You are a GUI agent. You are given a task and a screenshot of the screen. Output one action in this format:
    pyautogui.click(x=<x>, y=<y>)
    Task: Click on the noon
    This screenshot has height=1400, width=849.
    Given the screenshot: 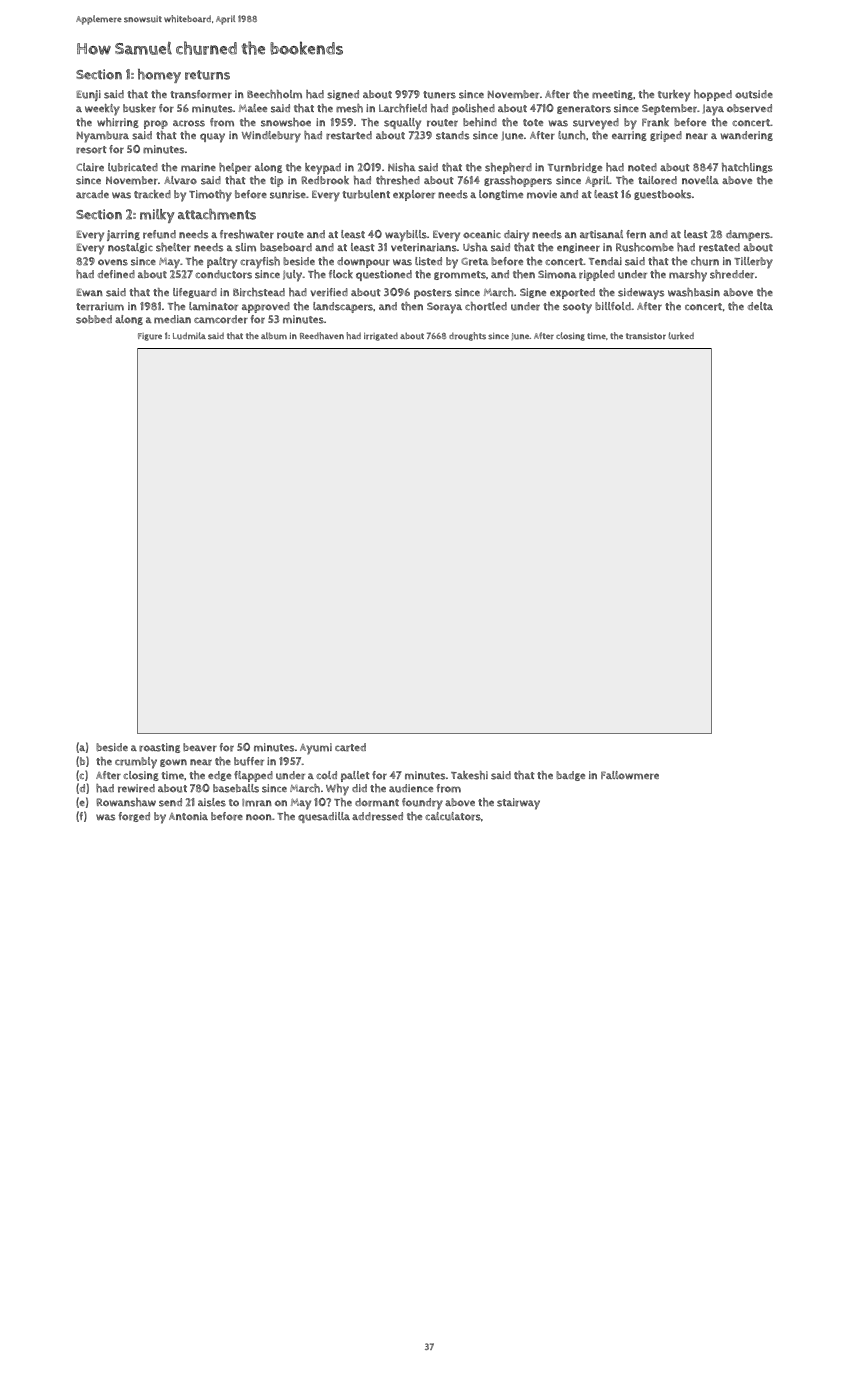 What is the action you would take?
    pyautogui.click(x=259, y=817)
